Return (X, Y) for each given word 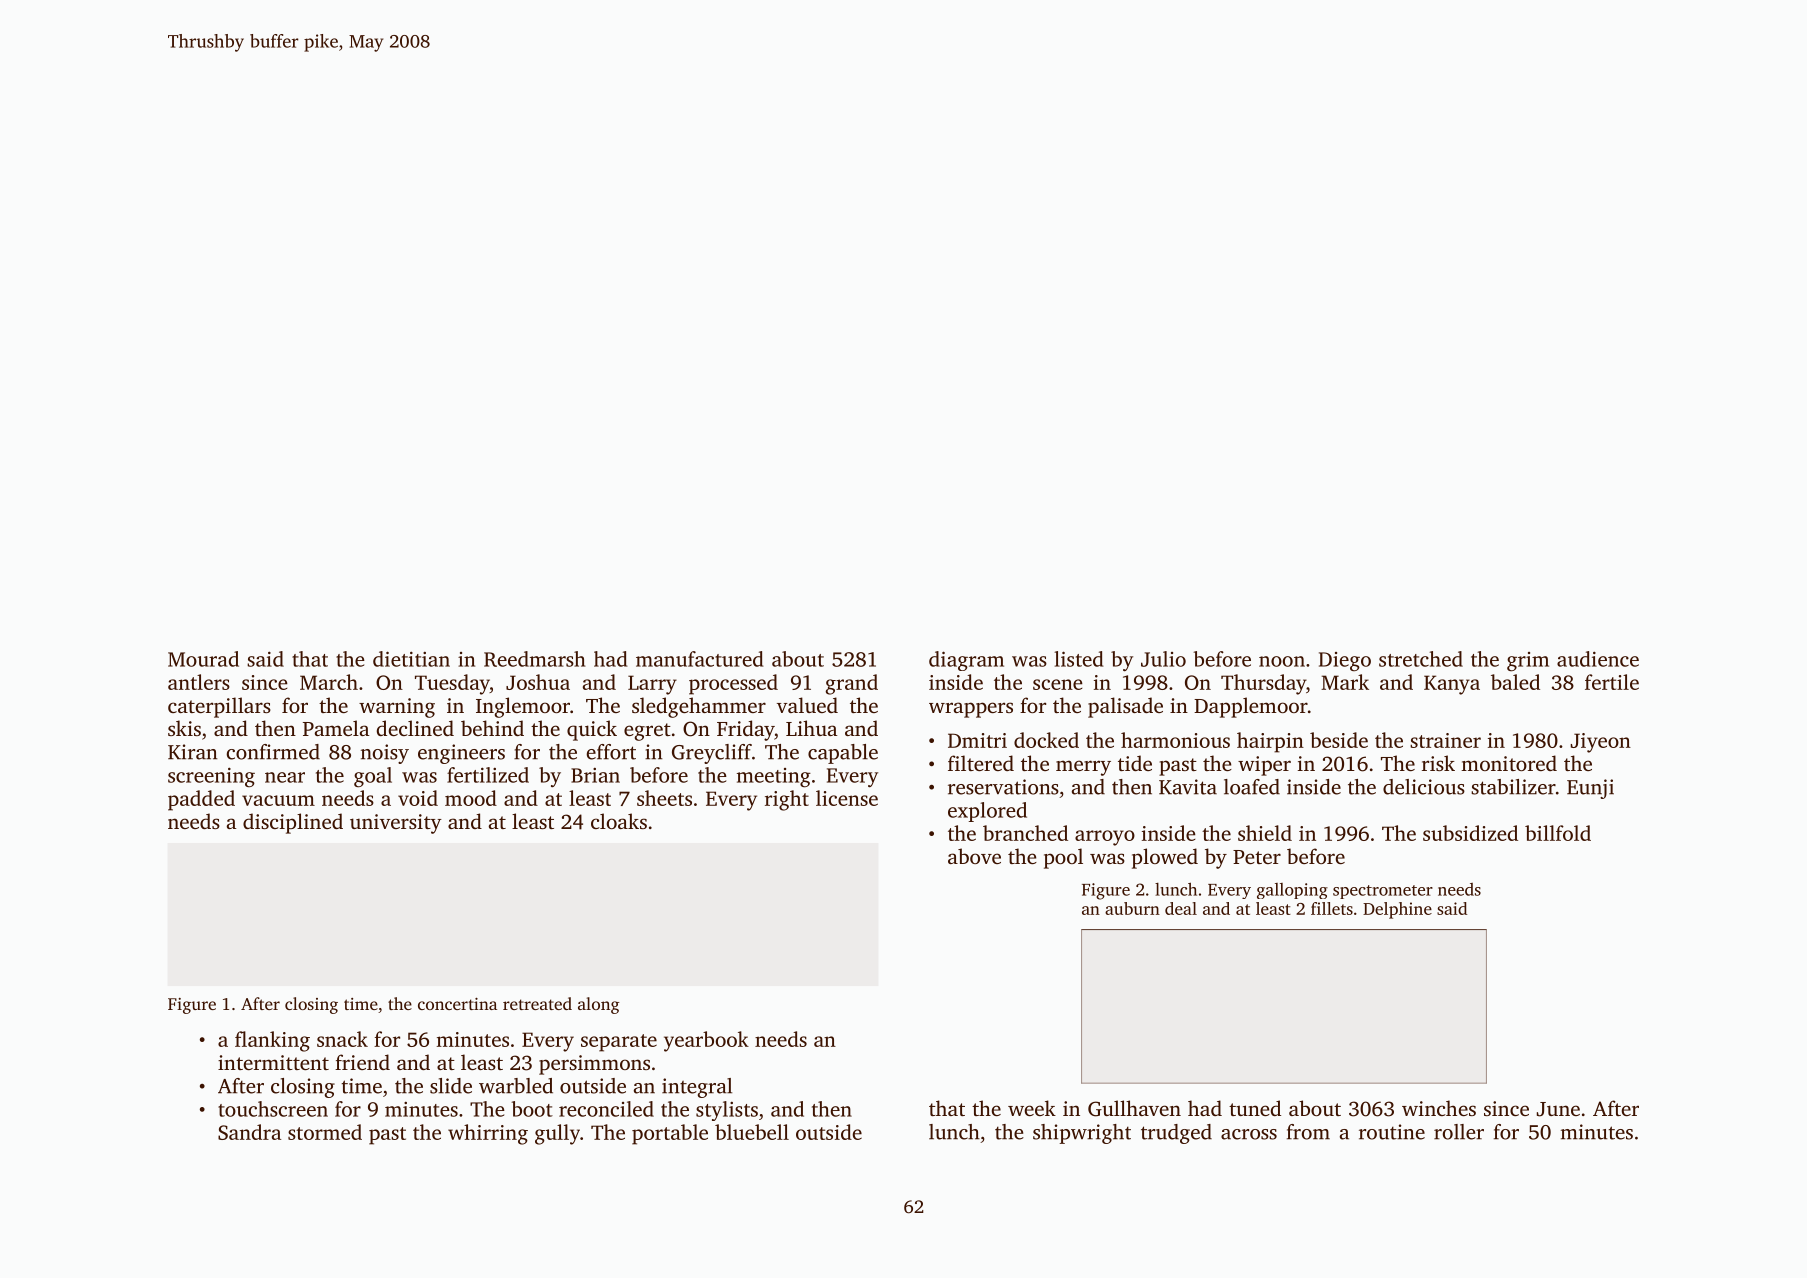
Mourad (203, 659)
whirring (488, 1134)
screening (211, 777)
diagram (966, 661)
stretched (1421, 659)
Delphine (1397, 910)
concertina (457, 1004)
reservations (1003, 787)
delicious (1424, 787)
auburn (1132, 908)
